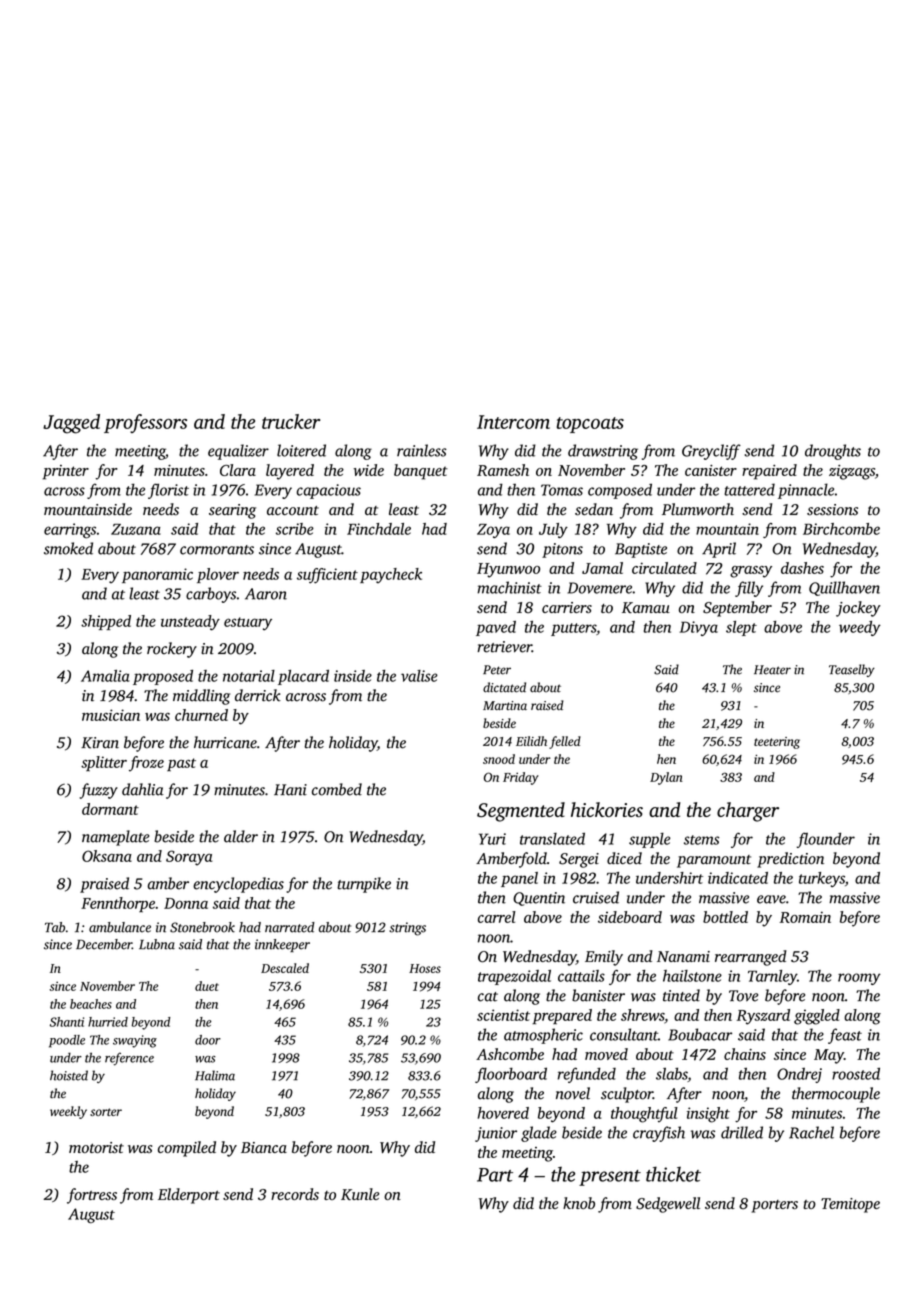 This page has height=1308, width=924. What do you see at coordinates (666, 778) in the page?
I see `Dylan` at bounding box center [666, 778].
